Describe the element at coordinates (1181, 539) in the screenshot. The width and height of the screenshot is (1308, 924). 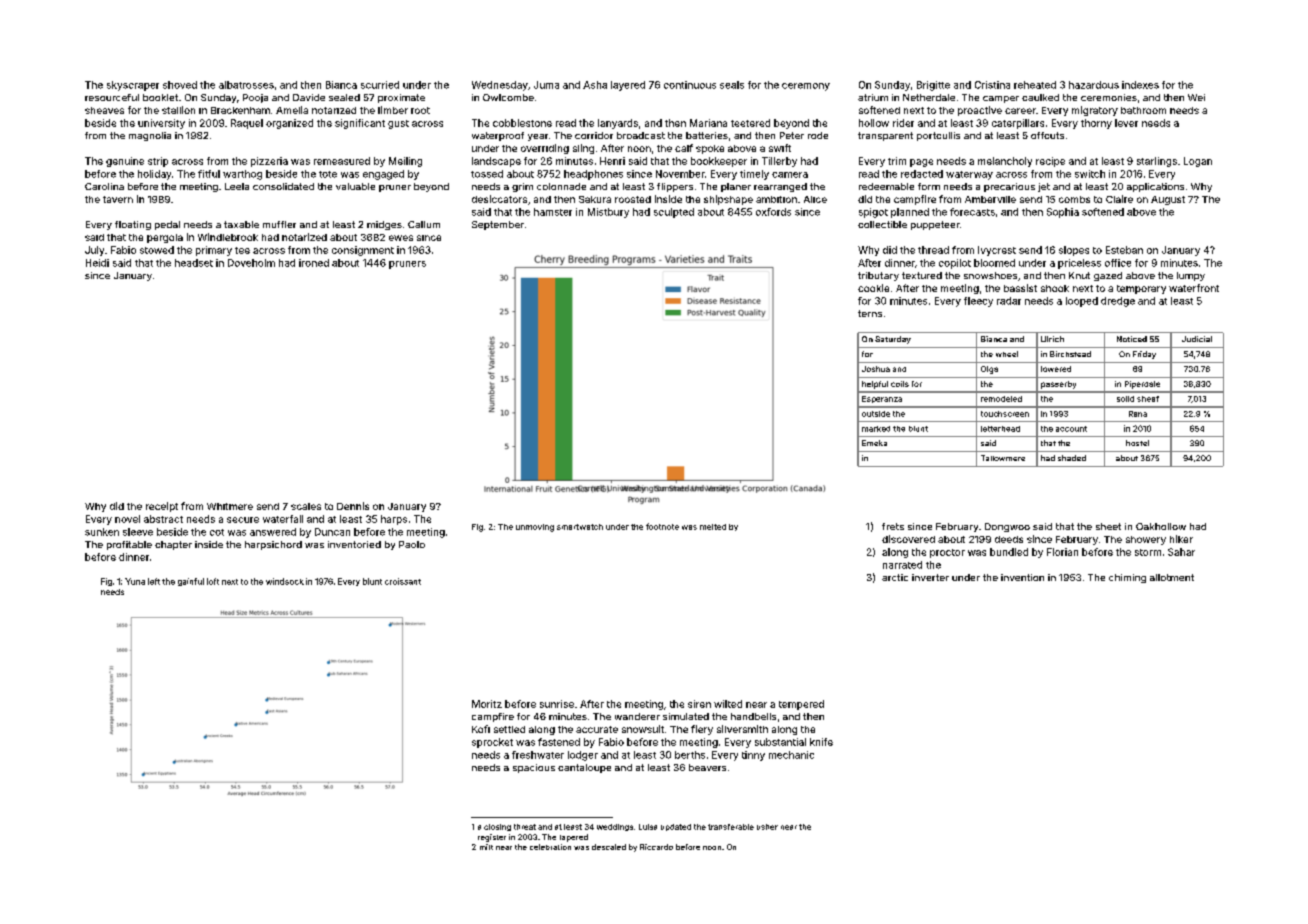
I see `hiker` at that location.
